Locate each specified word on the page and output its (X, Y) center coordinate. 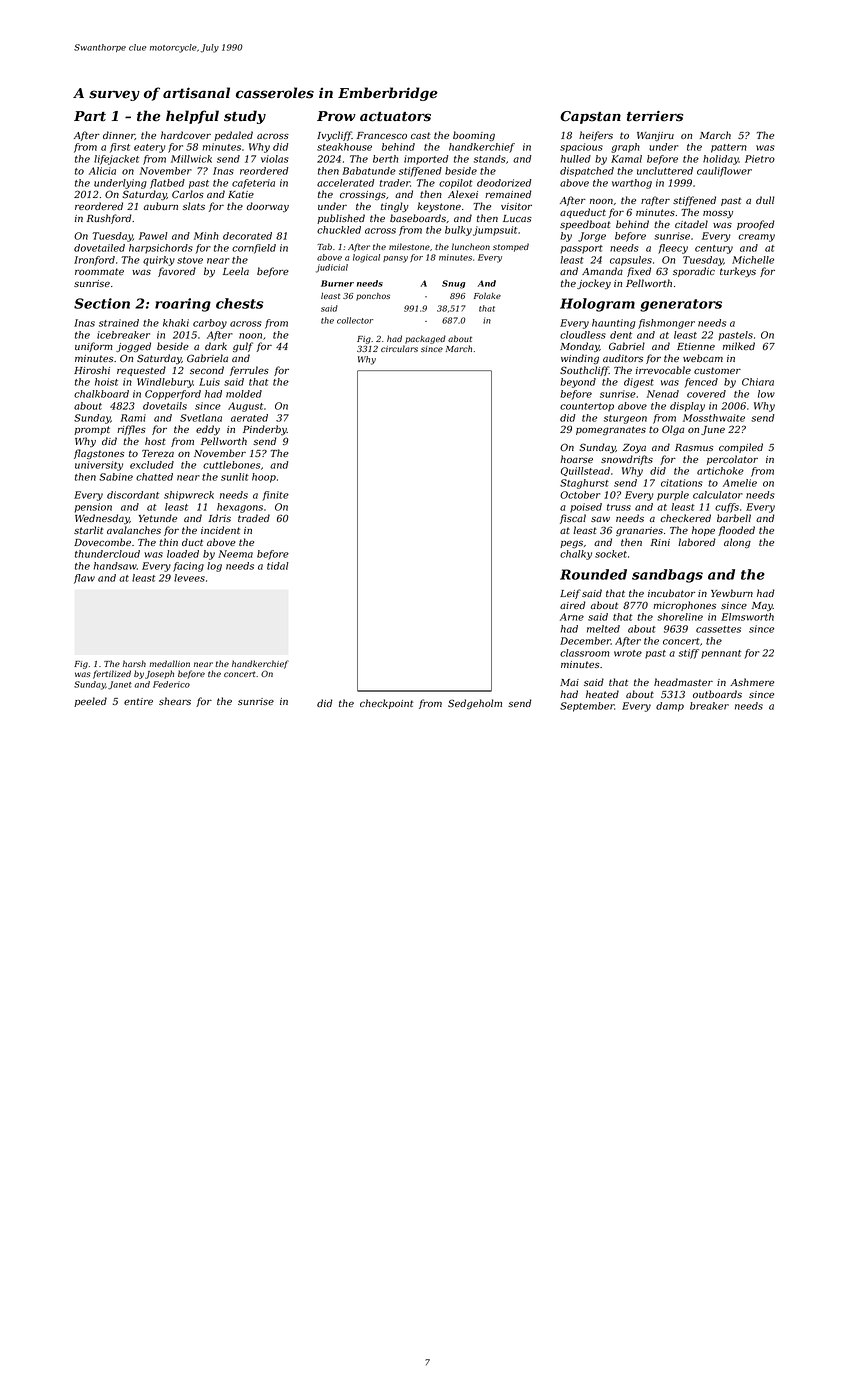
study (245, 117)
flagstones (99, 454)
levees (189, 578)
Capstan (590, 117)
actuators (395, 117)
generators (681, 305)
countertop (587, 407)
